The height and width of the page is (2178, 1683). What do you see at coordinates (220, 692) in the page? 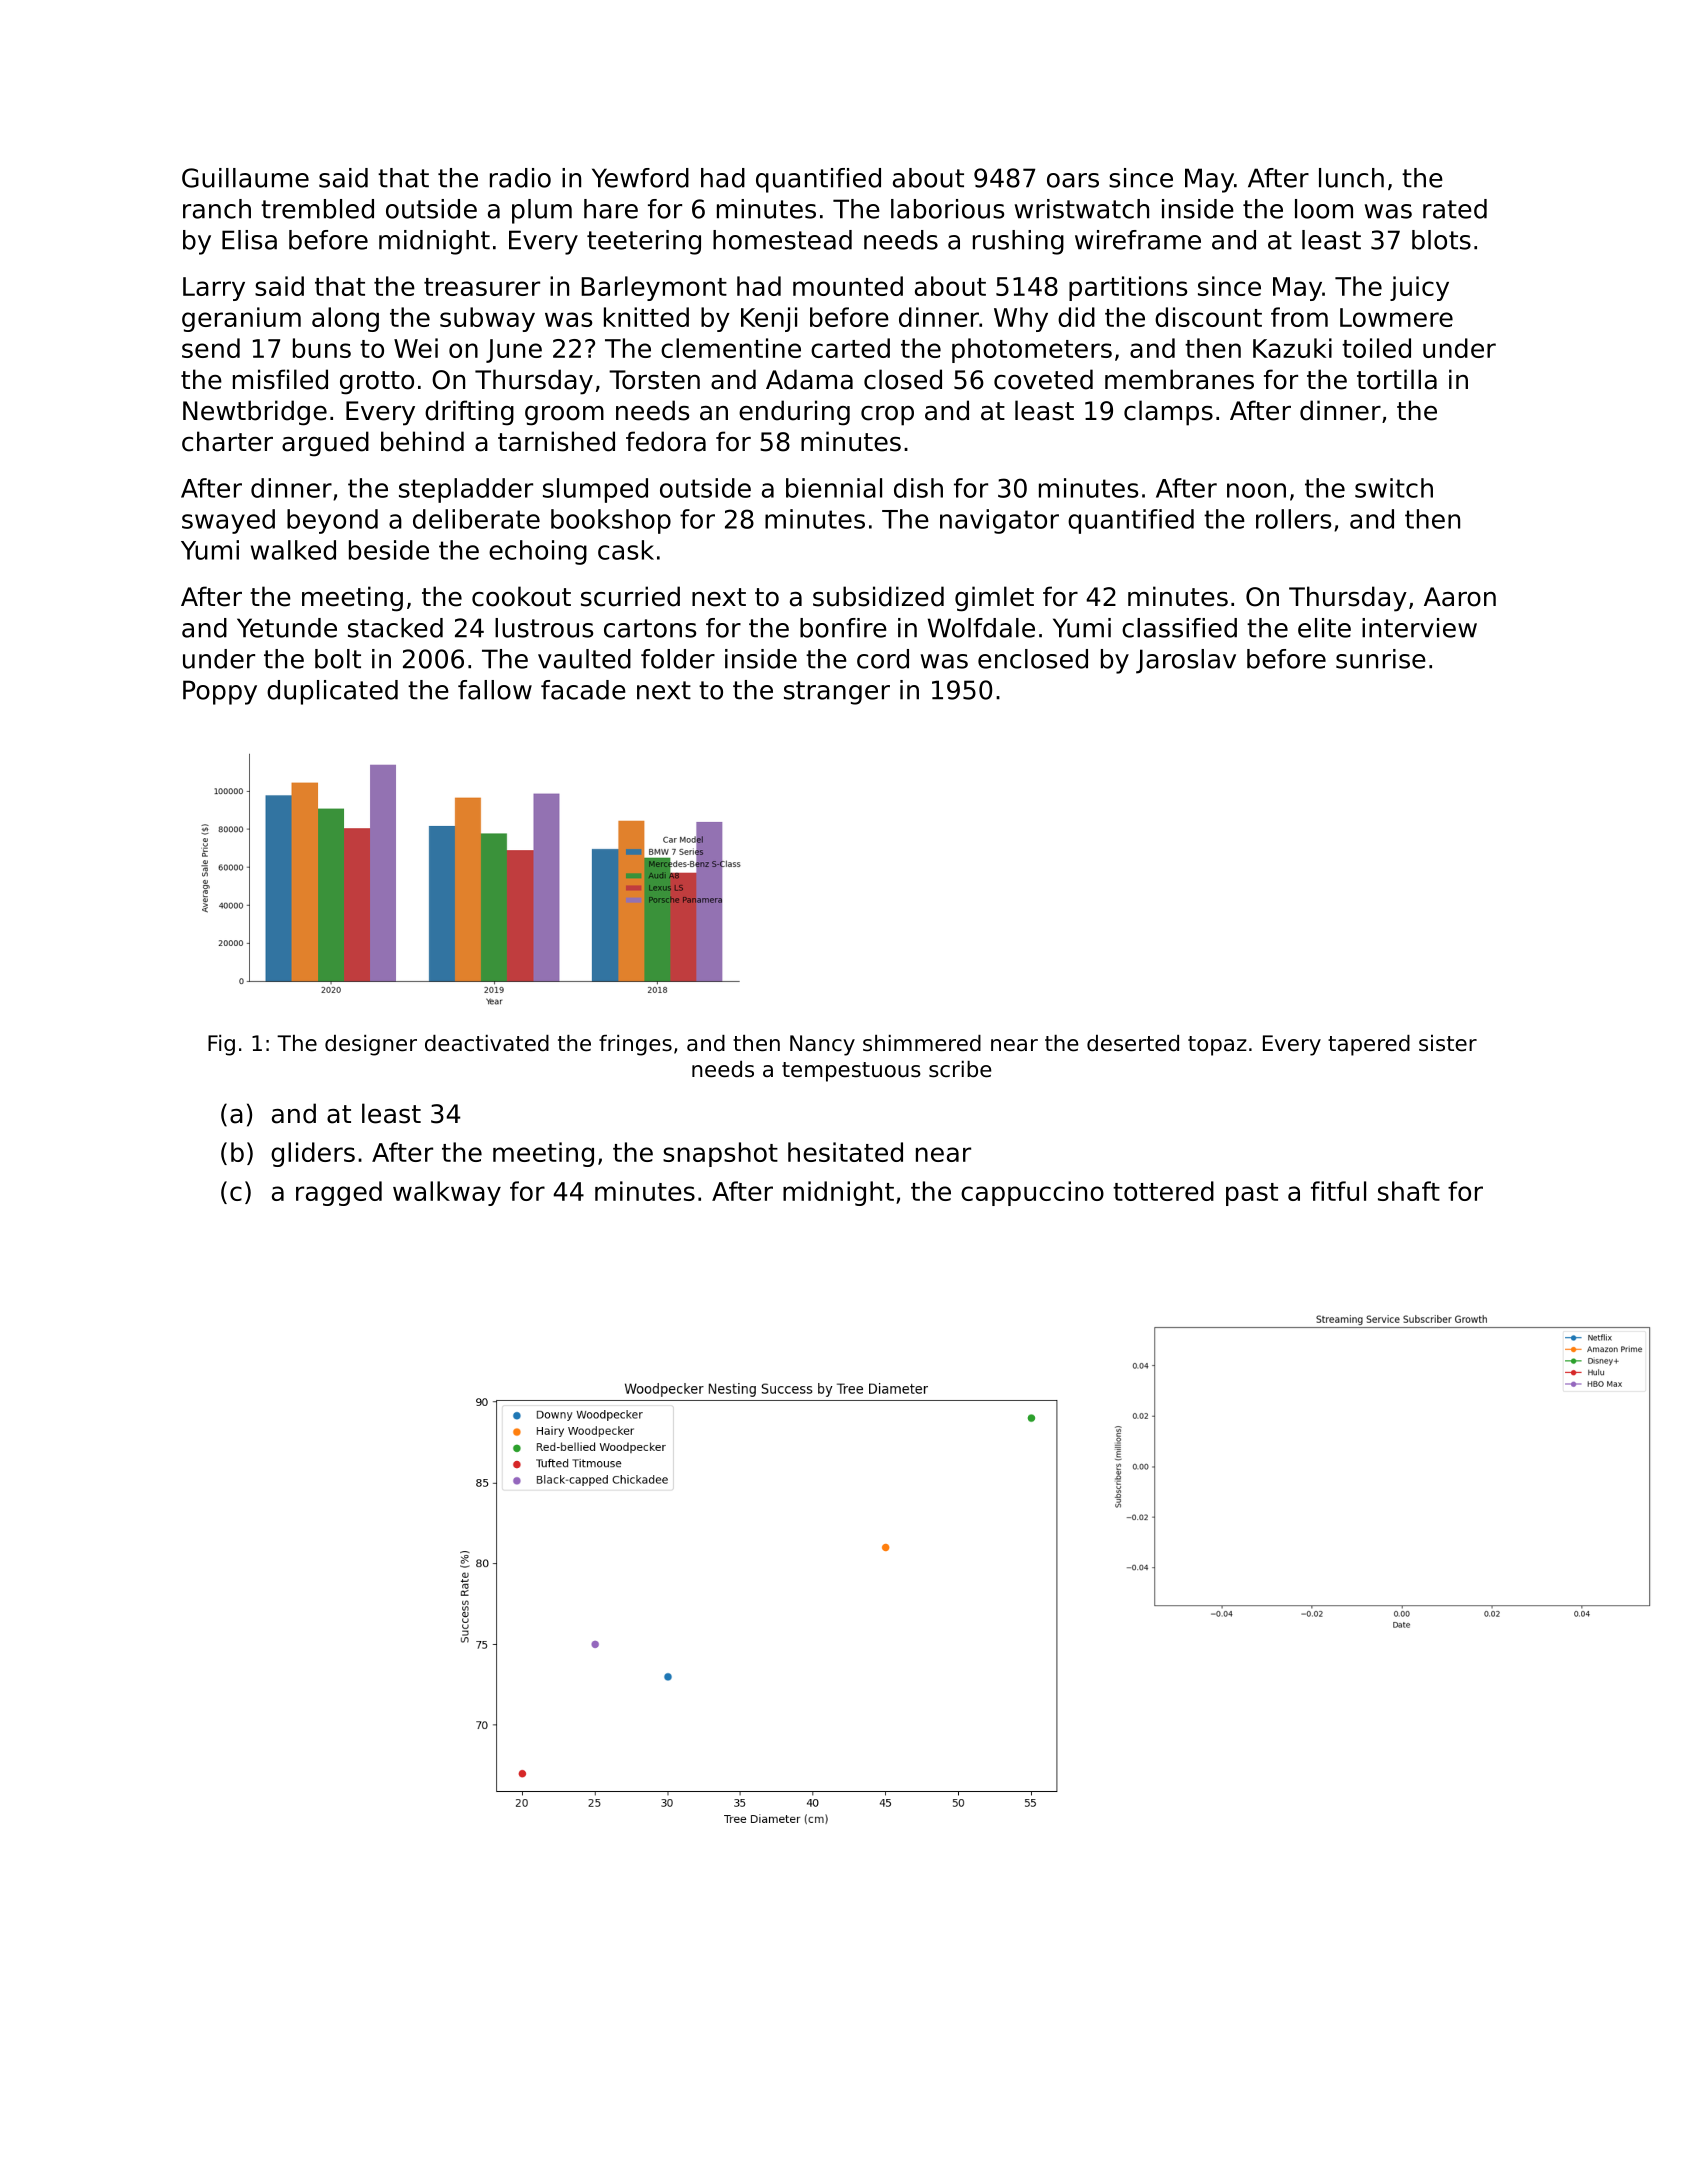
I see `Poppy` at bounding box center [220, 692].
